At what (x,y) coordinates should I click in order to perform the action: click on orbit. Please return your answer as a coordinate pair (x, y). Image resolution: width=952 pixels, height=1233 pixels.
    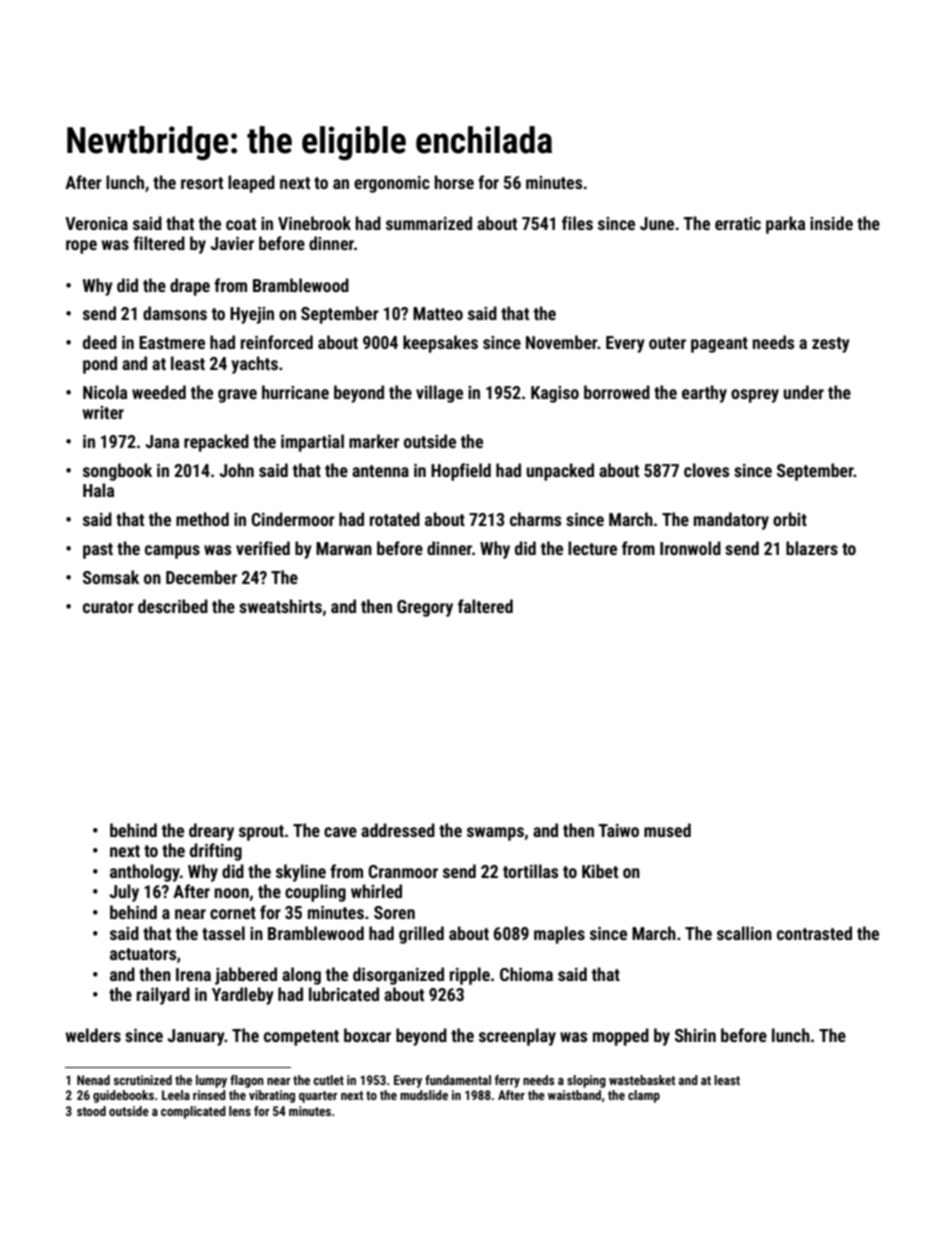
    Looking at the image, I should click on (790, 519).
